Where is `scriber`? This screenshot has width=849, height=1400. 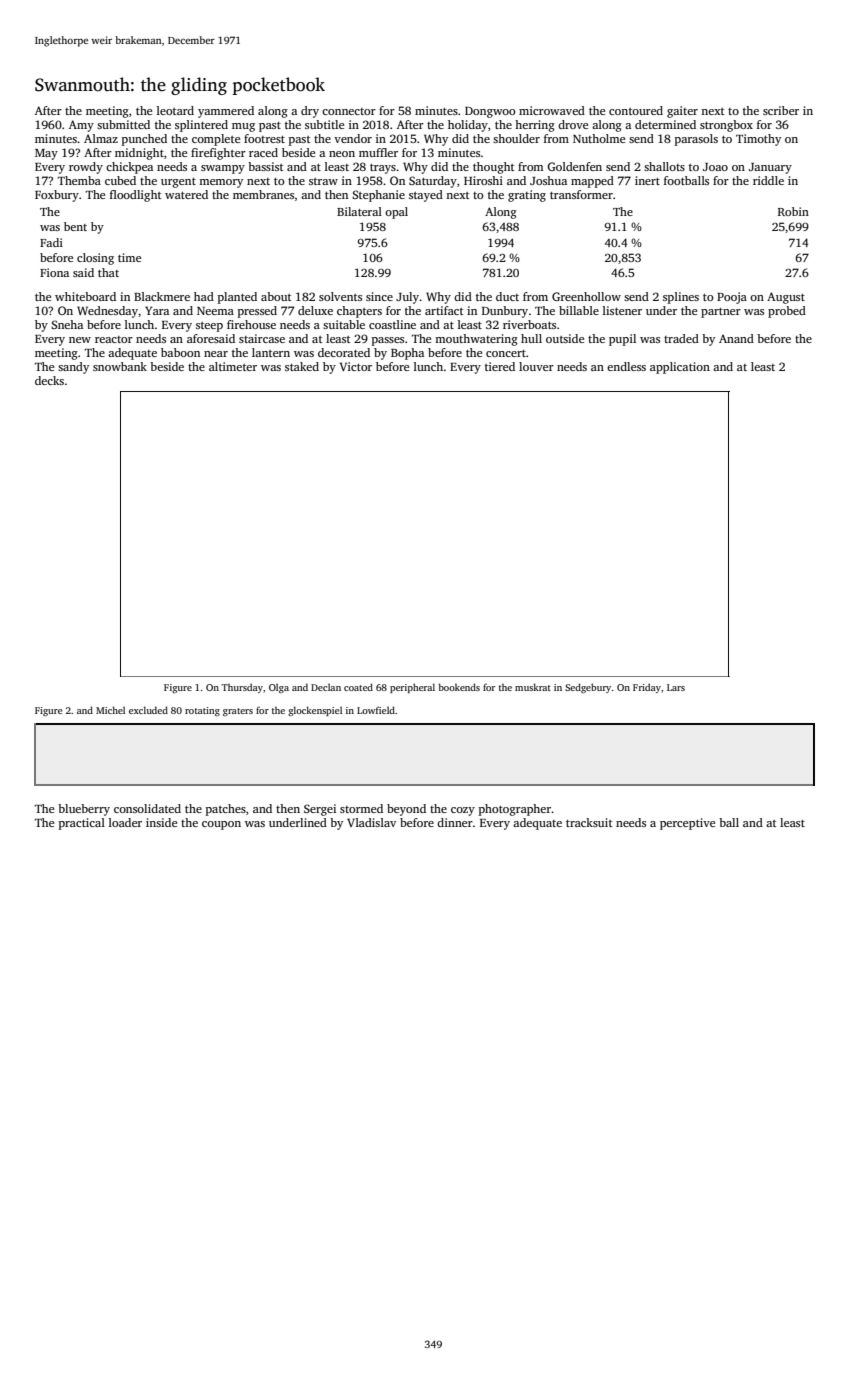 scriber is located at coordinates (781, 110).
